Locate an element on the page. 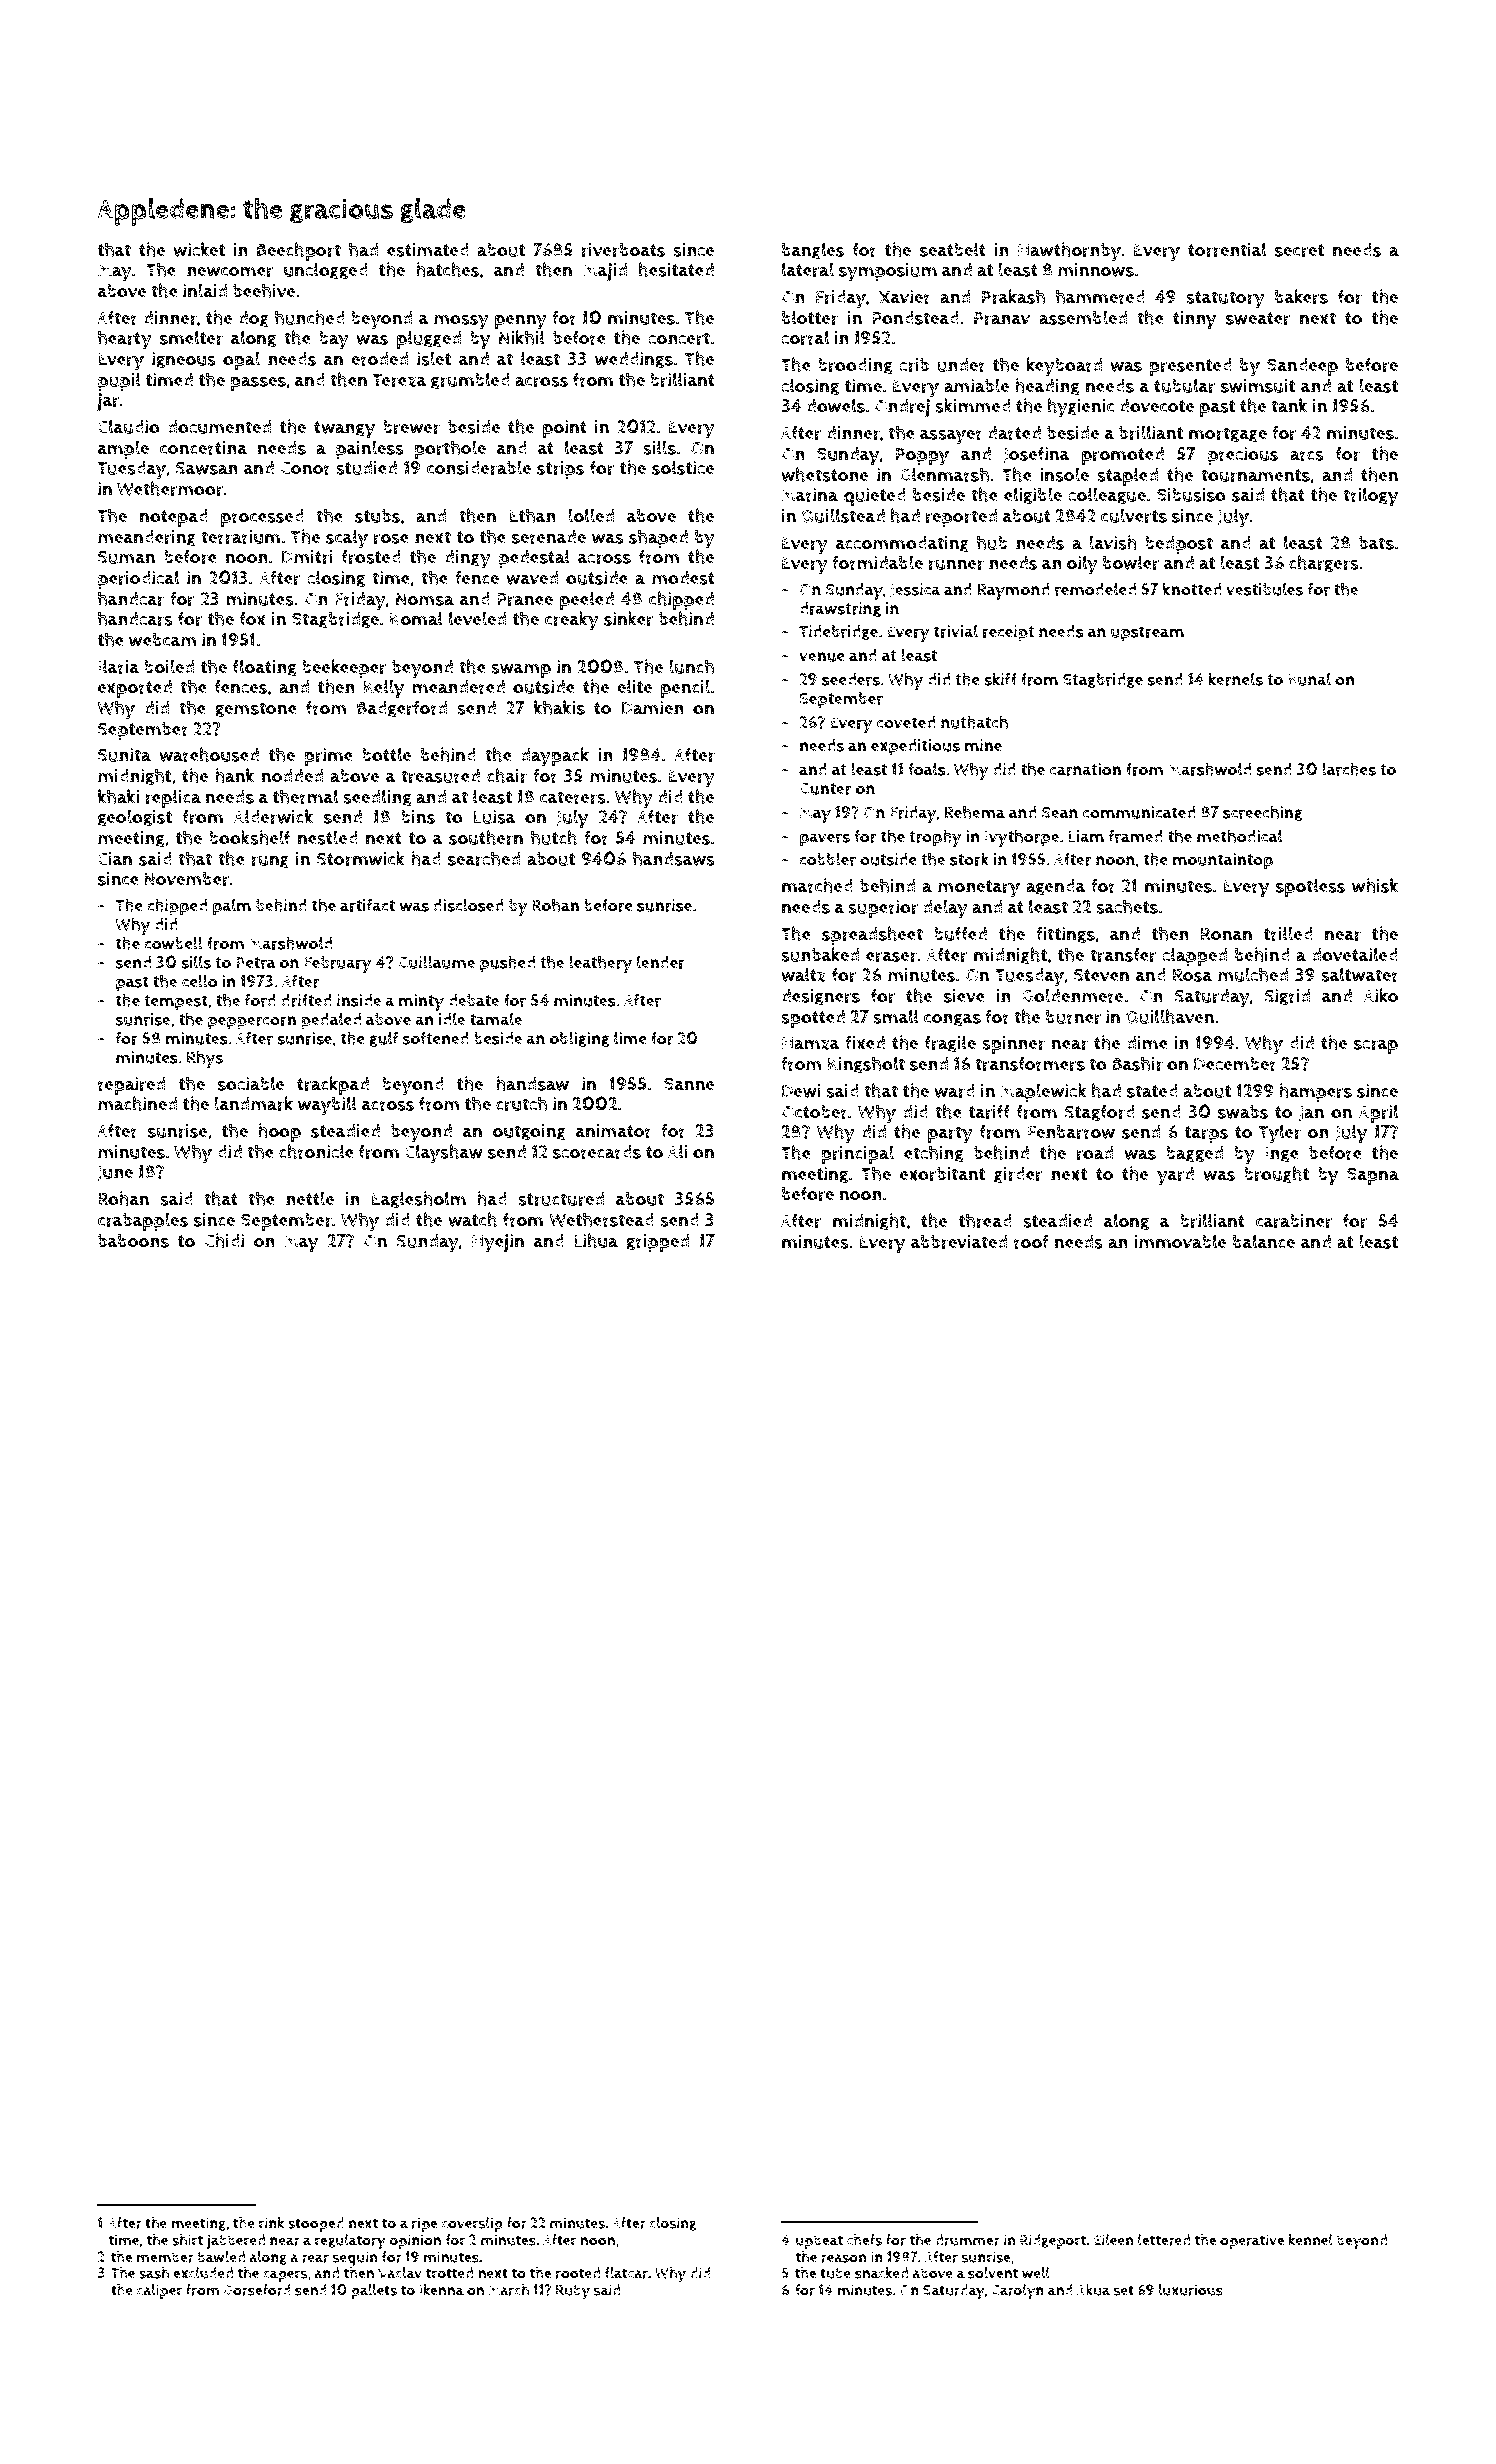  luxurious is located at coordinates (1191, 2290).
